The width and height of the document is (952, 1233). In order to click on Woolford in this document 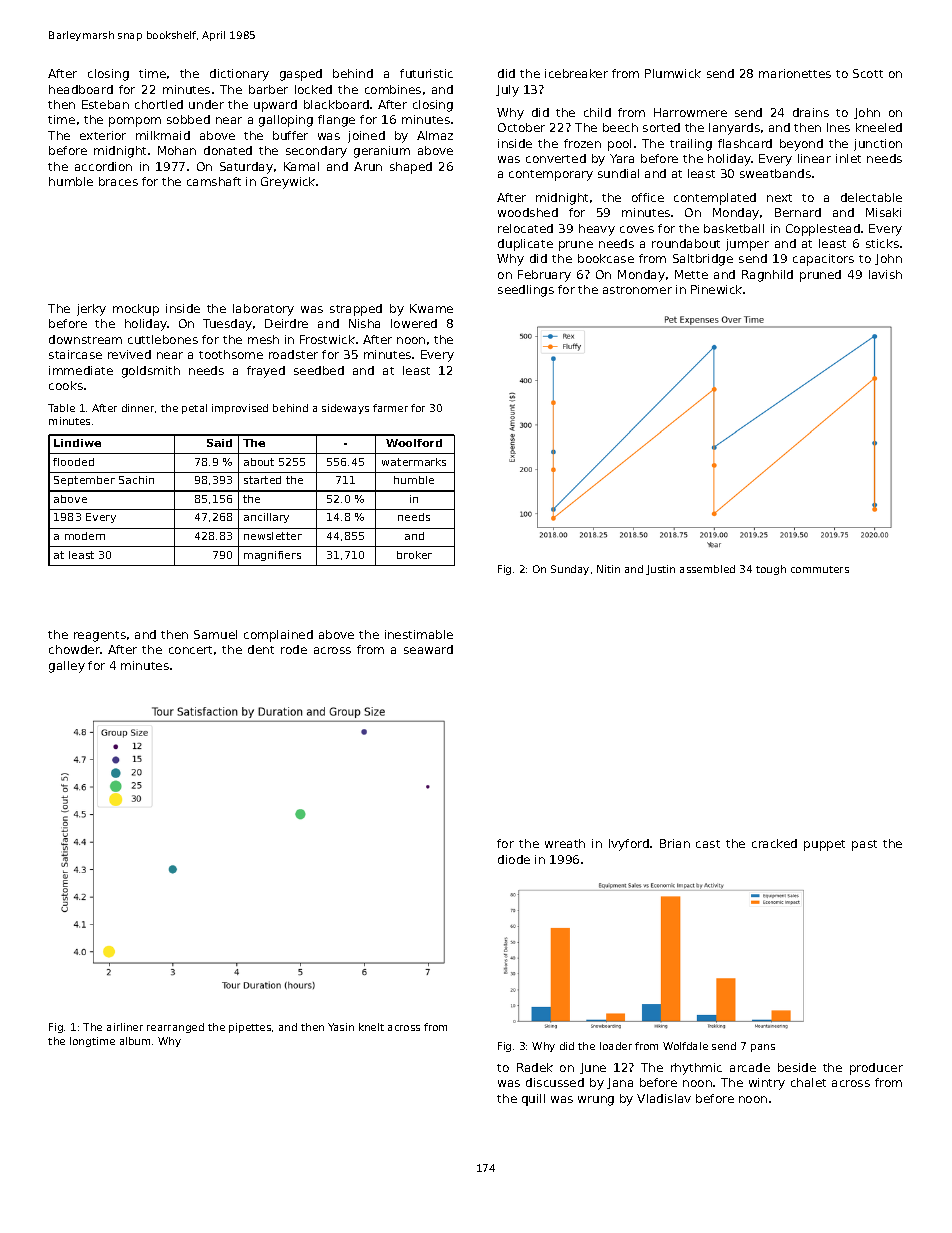, I will do `click(414, 443)`.
